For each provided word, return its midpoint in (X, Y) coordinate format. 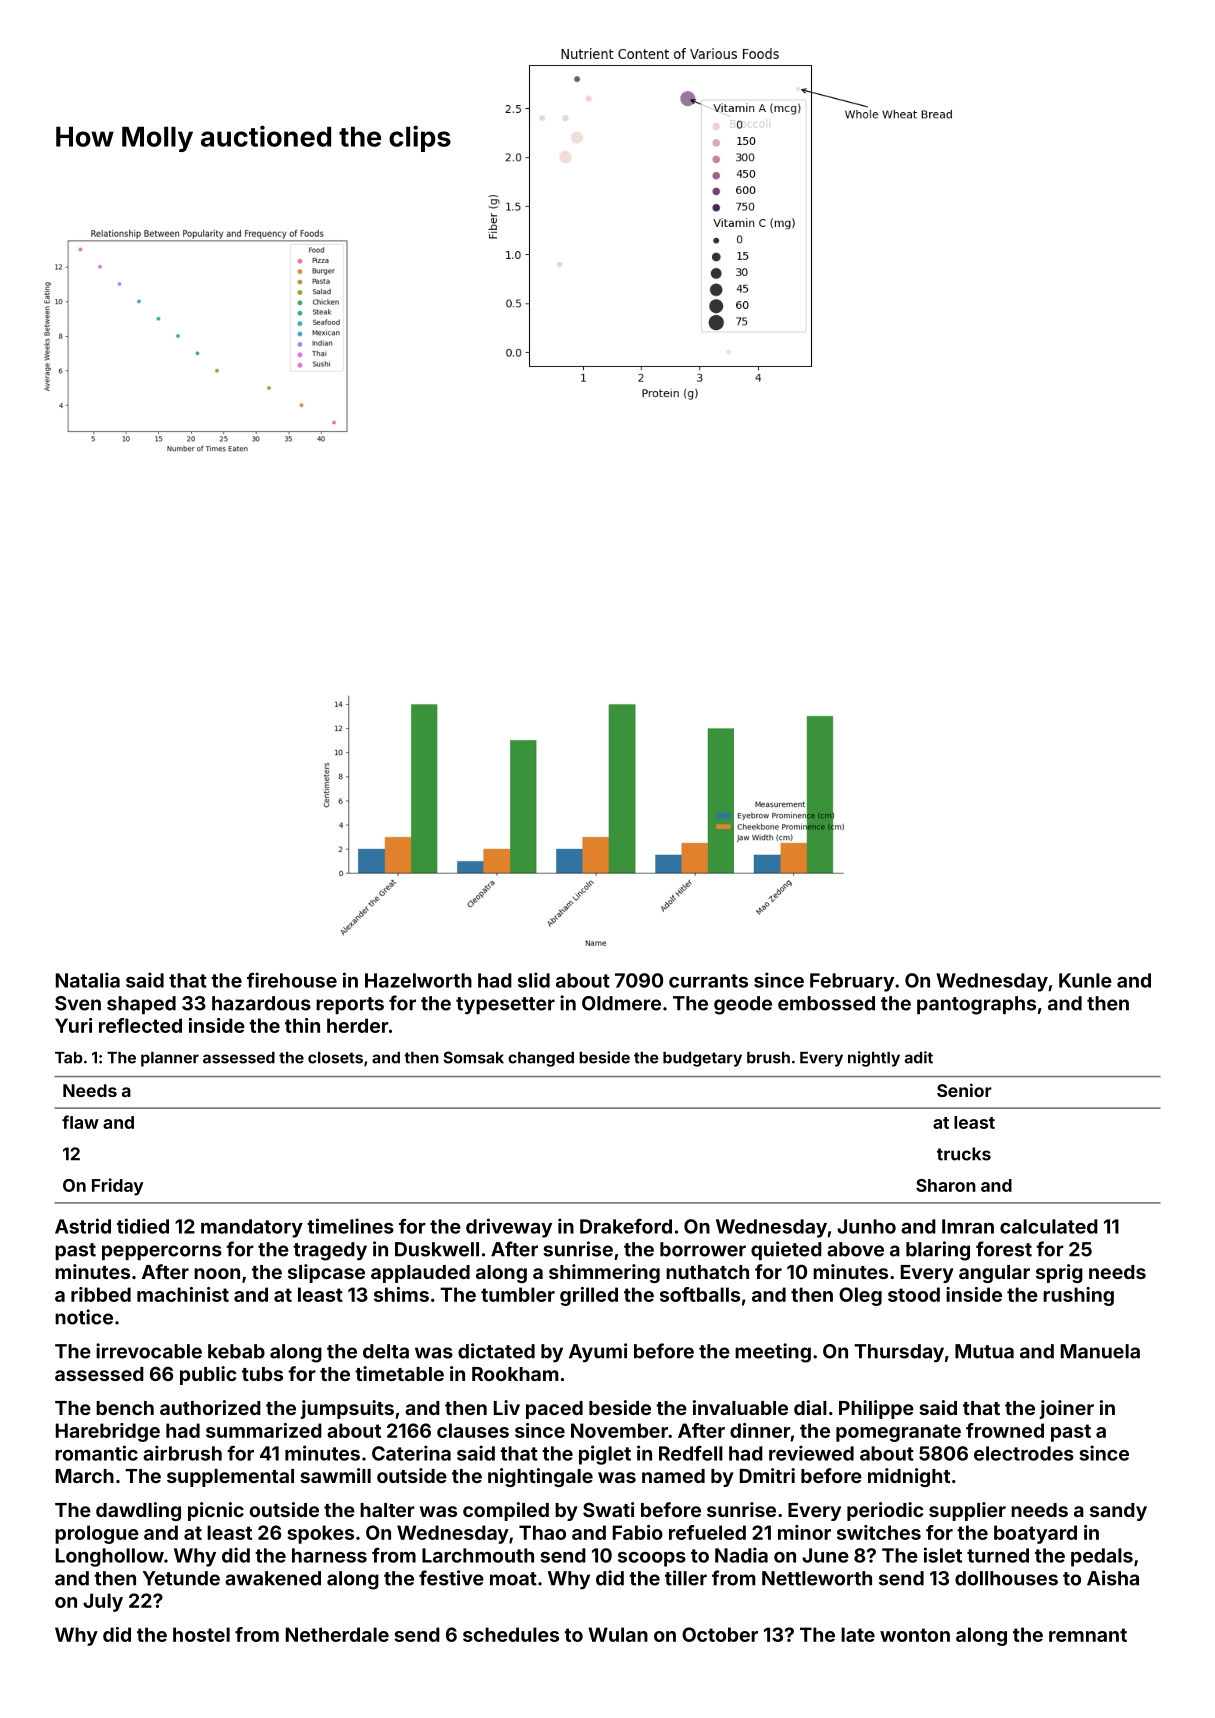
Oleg (860, 1296)
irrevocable (149, 1351)
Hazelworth (418, 980)
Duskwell (437, 1249)
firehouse (292, 980)
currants (708, 981)
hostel (201, 1634)
